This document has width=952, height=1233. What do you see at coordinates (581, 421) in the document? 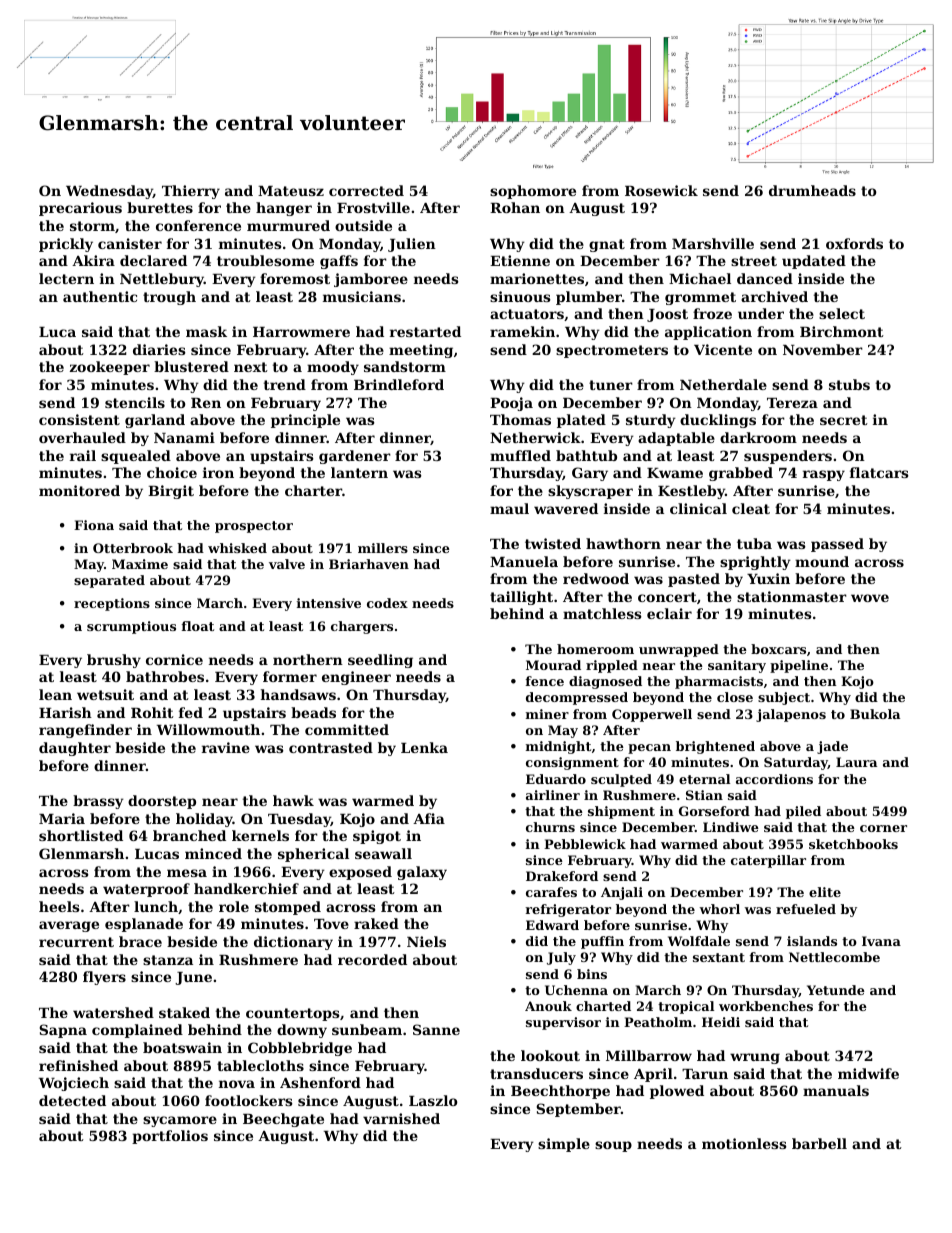
I see `plated` at bounding box center [581, 421].
